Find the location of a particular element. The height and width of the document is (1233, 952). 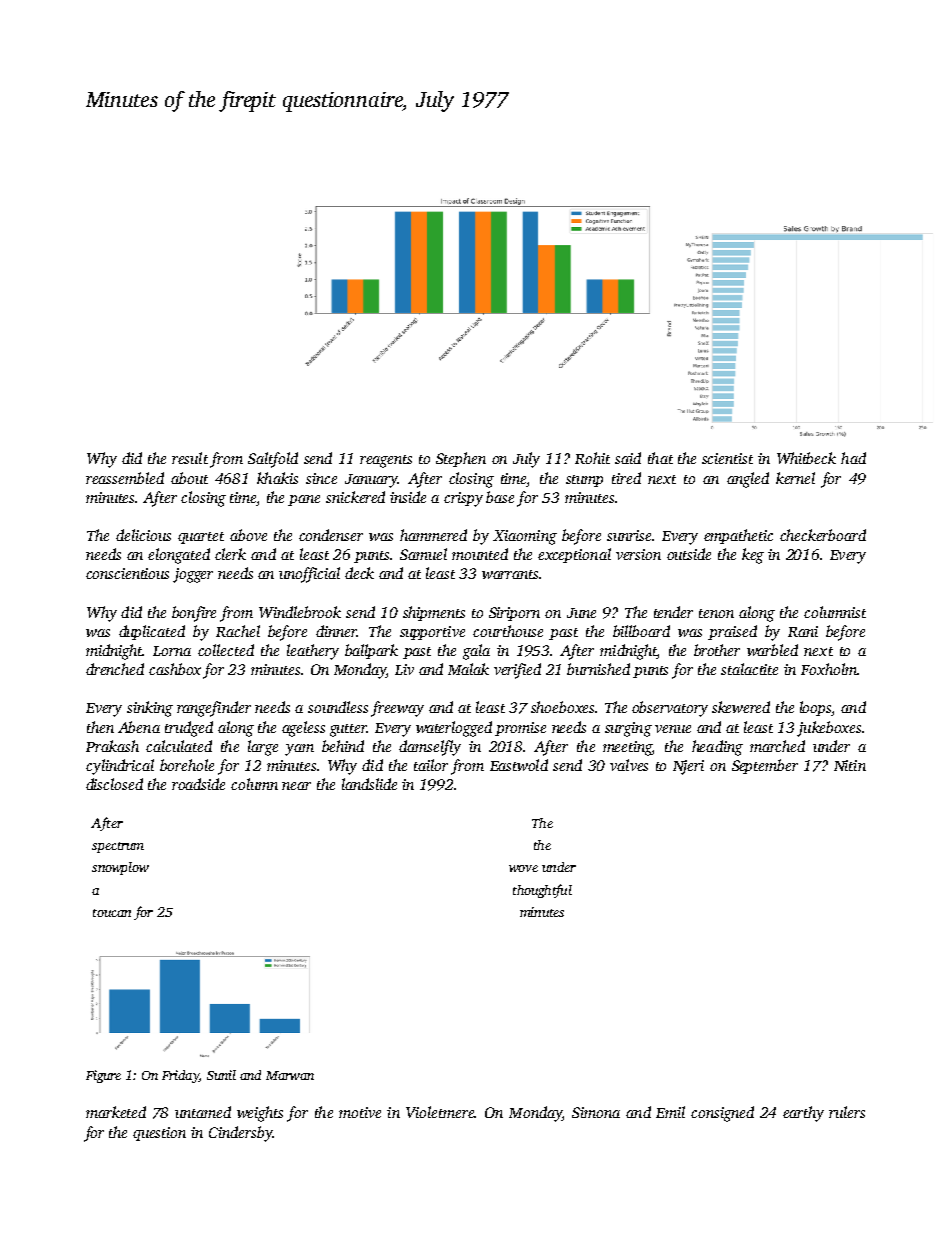

Saltfold is located at coordinates (273, 460).
